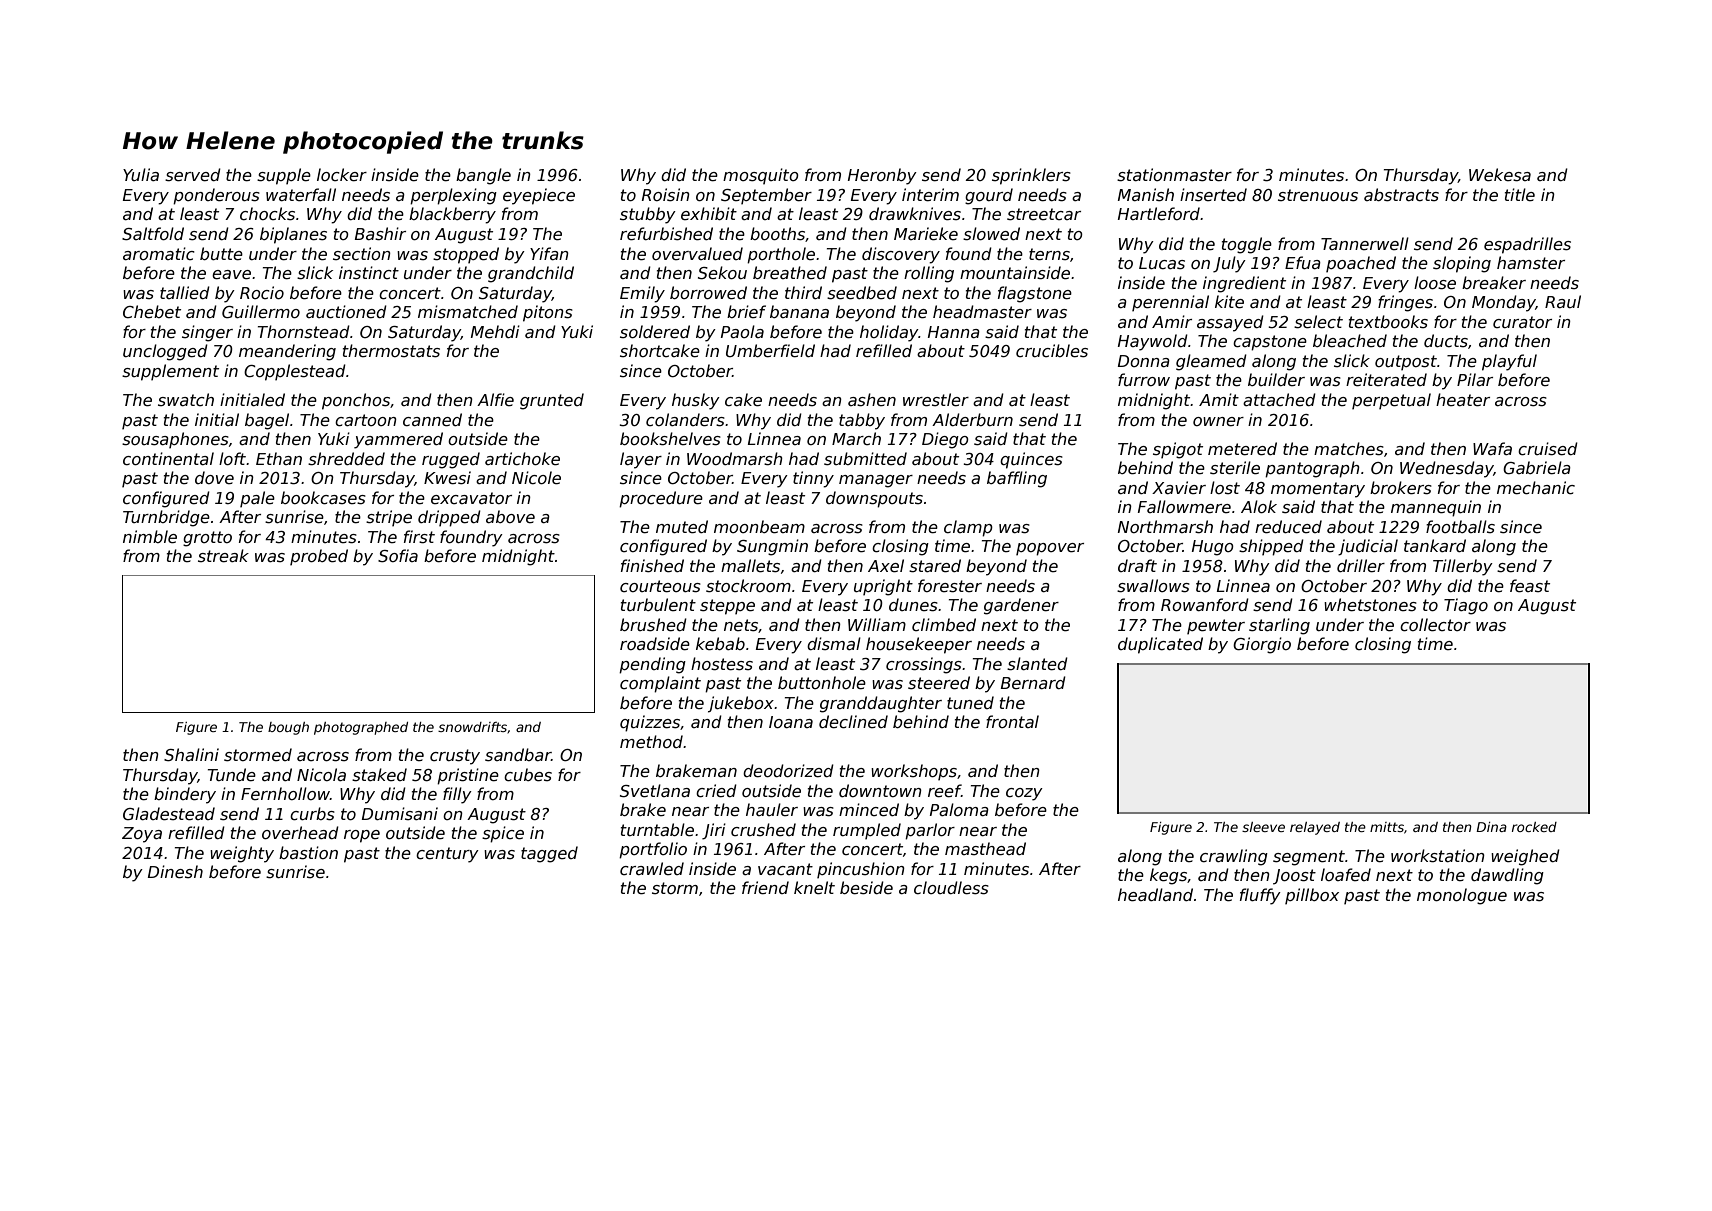  What do you see at coordinates (522, 459) in the screenshot?
I see `artichoke` at bounding box center [522, 459].
